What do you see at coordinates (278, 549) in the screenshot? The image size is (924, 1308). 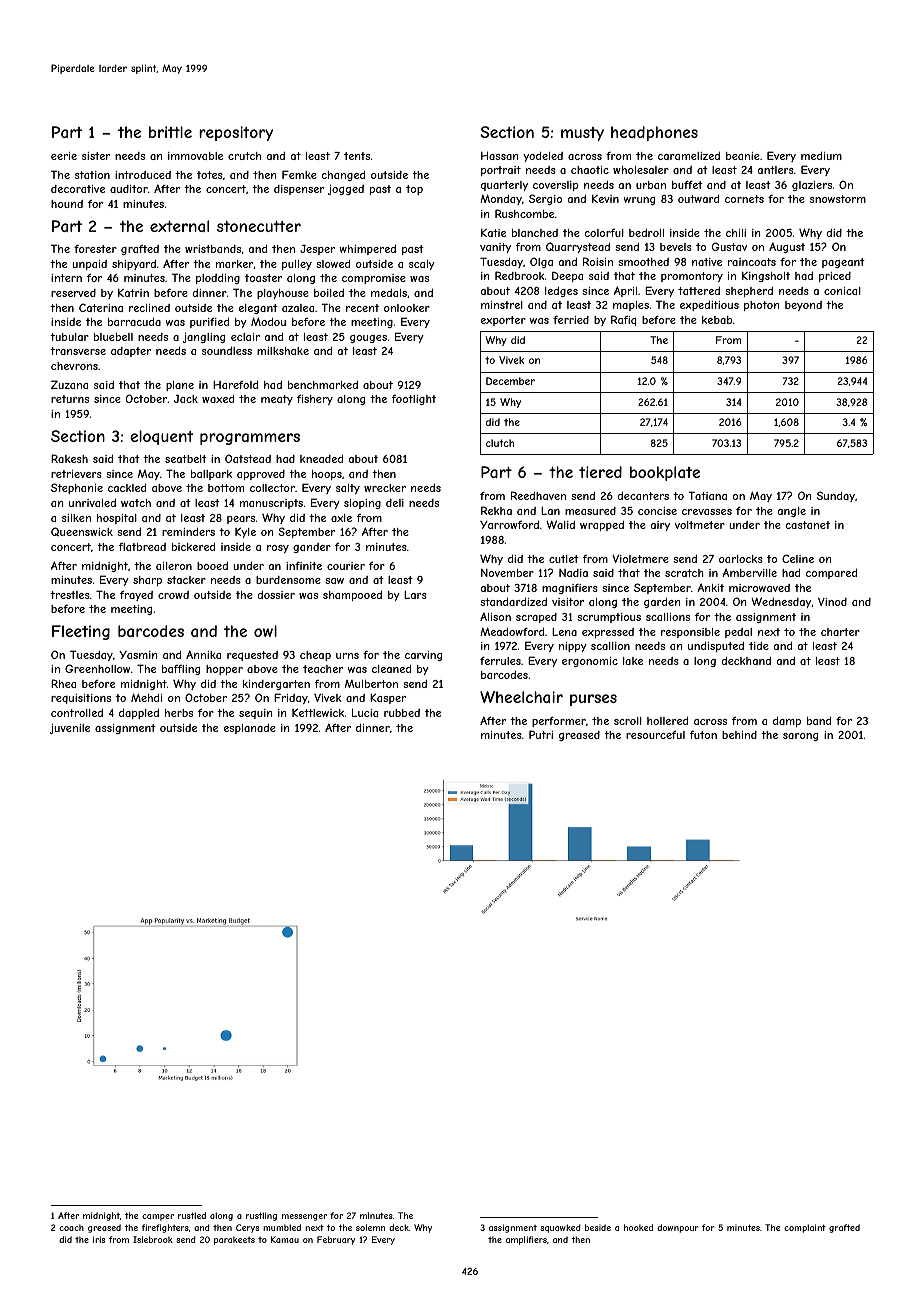 I see `rosy` at bounding box center [278, 549].
